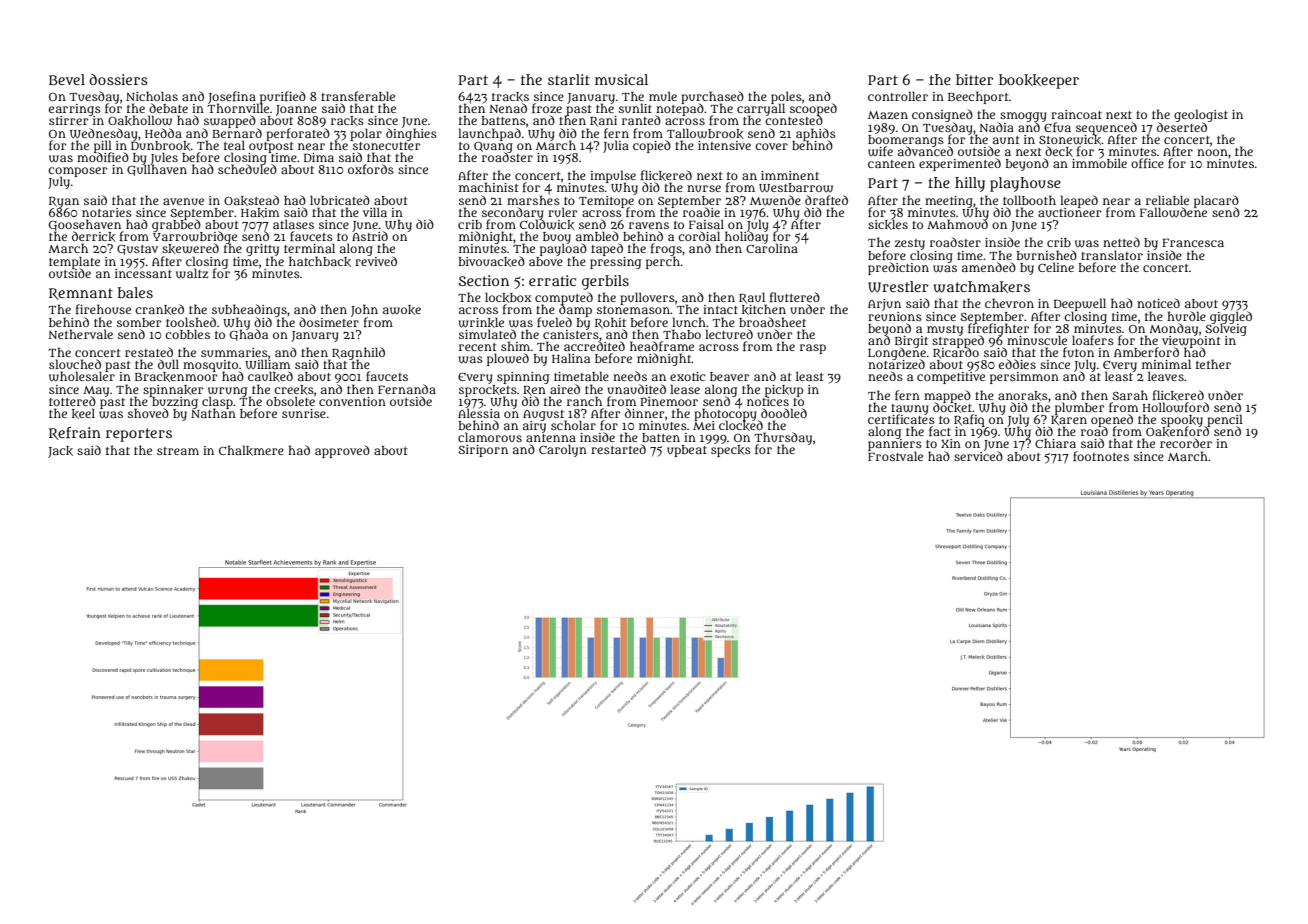  I want to click on Francesca, so click(1193, 242).
